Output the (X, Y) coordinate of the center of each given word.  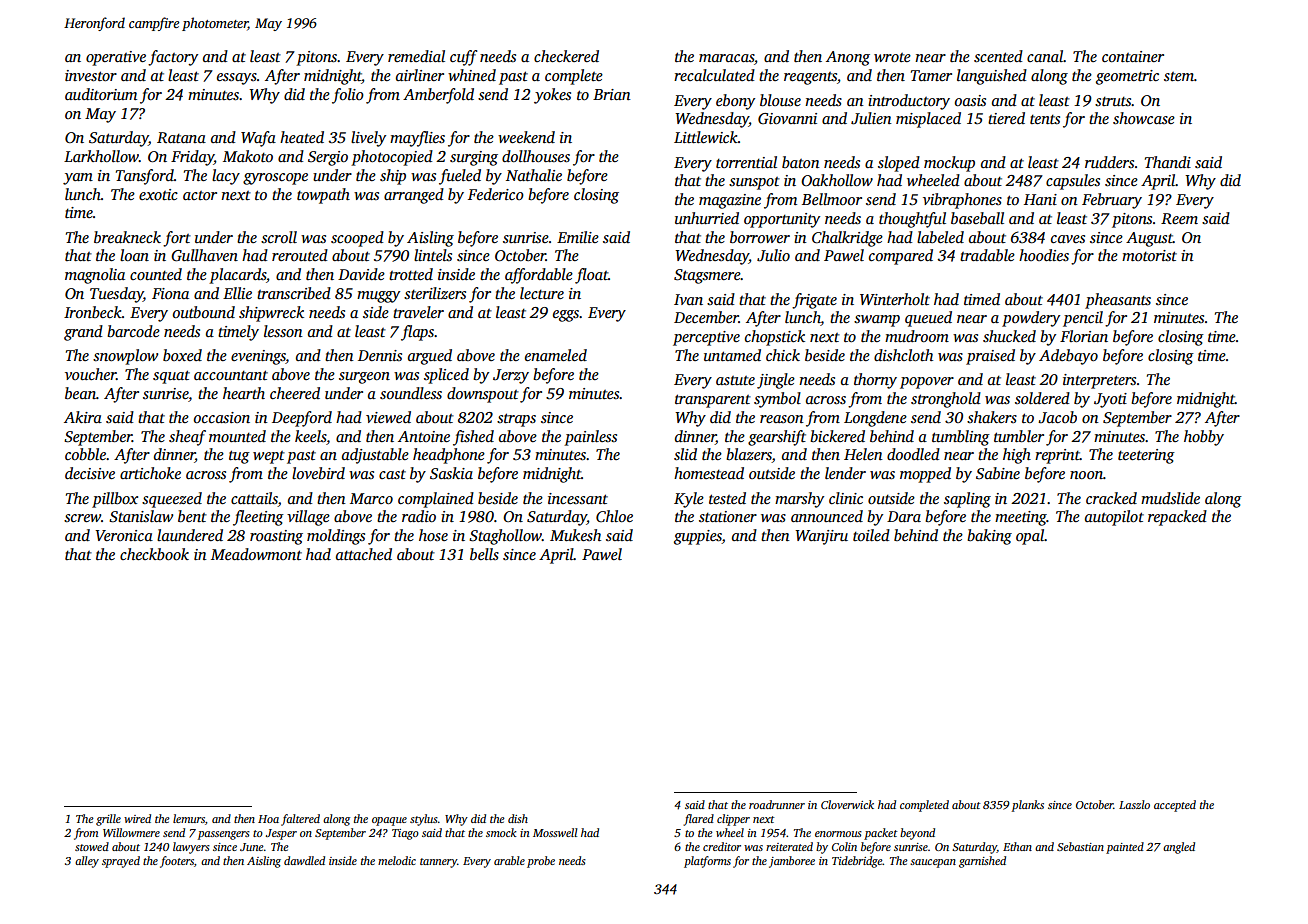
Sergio (328, 158)
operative (116, 58)
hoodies (1044, 255)
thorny (875, 381)
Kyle (689, 500)
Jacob (1057, 417)
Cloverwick (847, 804)
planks (1028, 806)
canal (1045, 56)
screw (82, 518)
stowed (92, 846)
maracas (726, 58)
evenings (258, 357)
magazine (730, 201)
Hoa (268, 819)
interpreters (1099, 381)
